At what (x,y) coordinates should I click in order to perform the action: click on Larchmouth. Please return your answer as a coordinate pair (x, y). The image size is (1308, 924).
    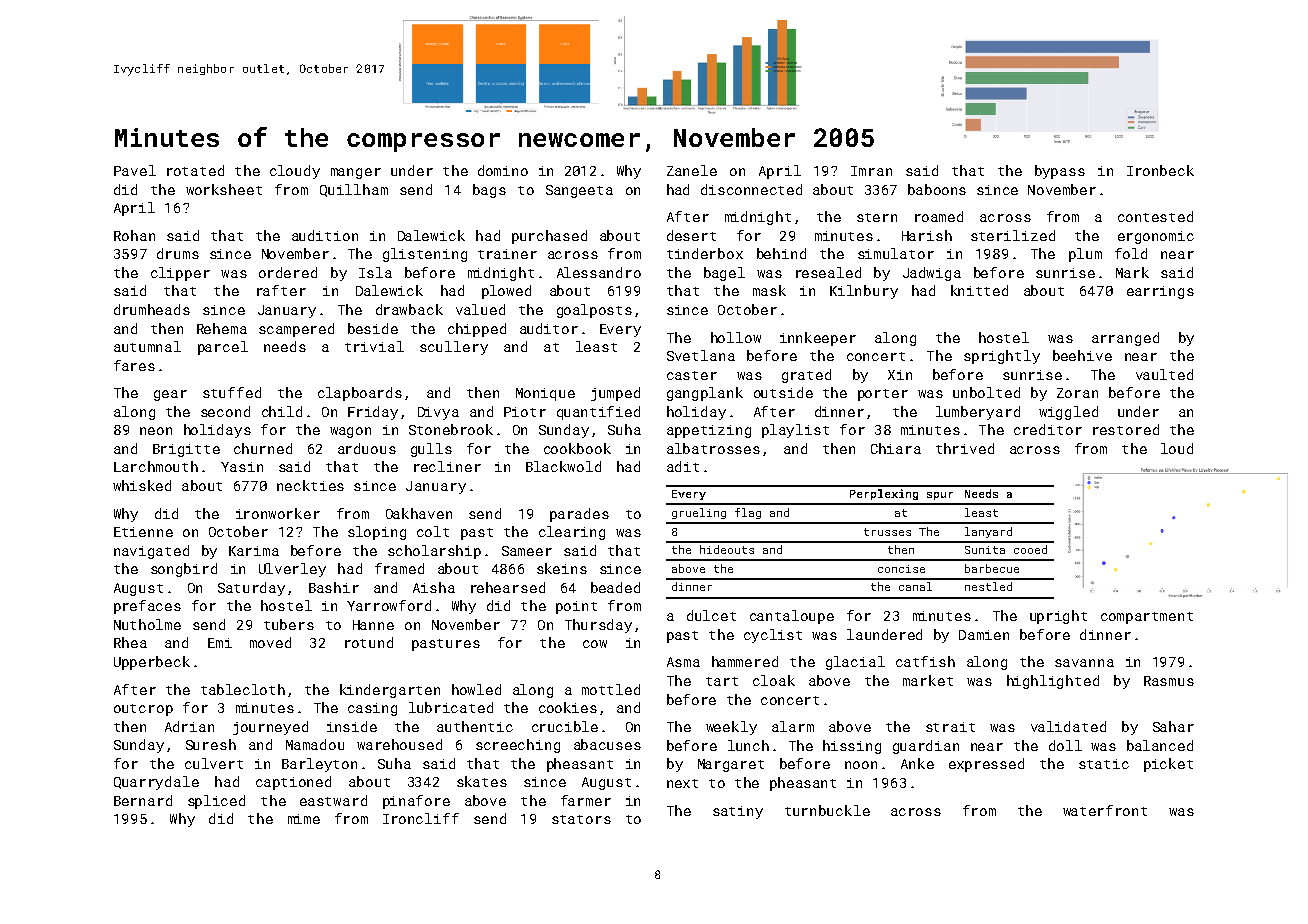
    Looking at the image, I should click on (156, 466).
